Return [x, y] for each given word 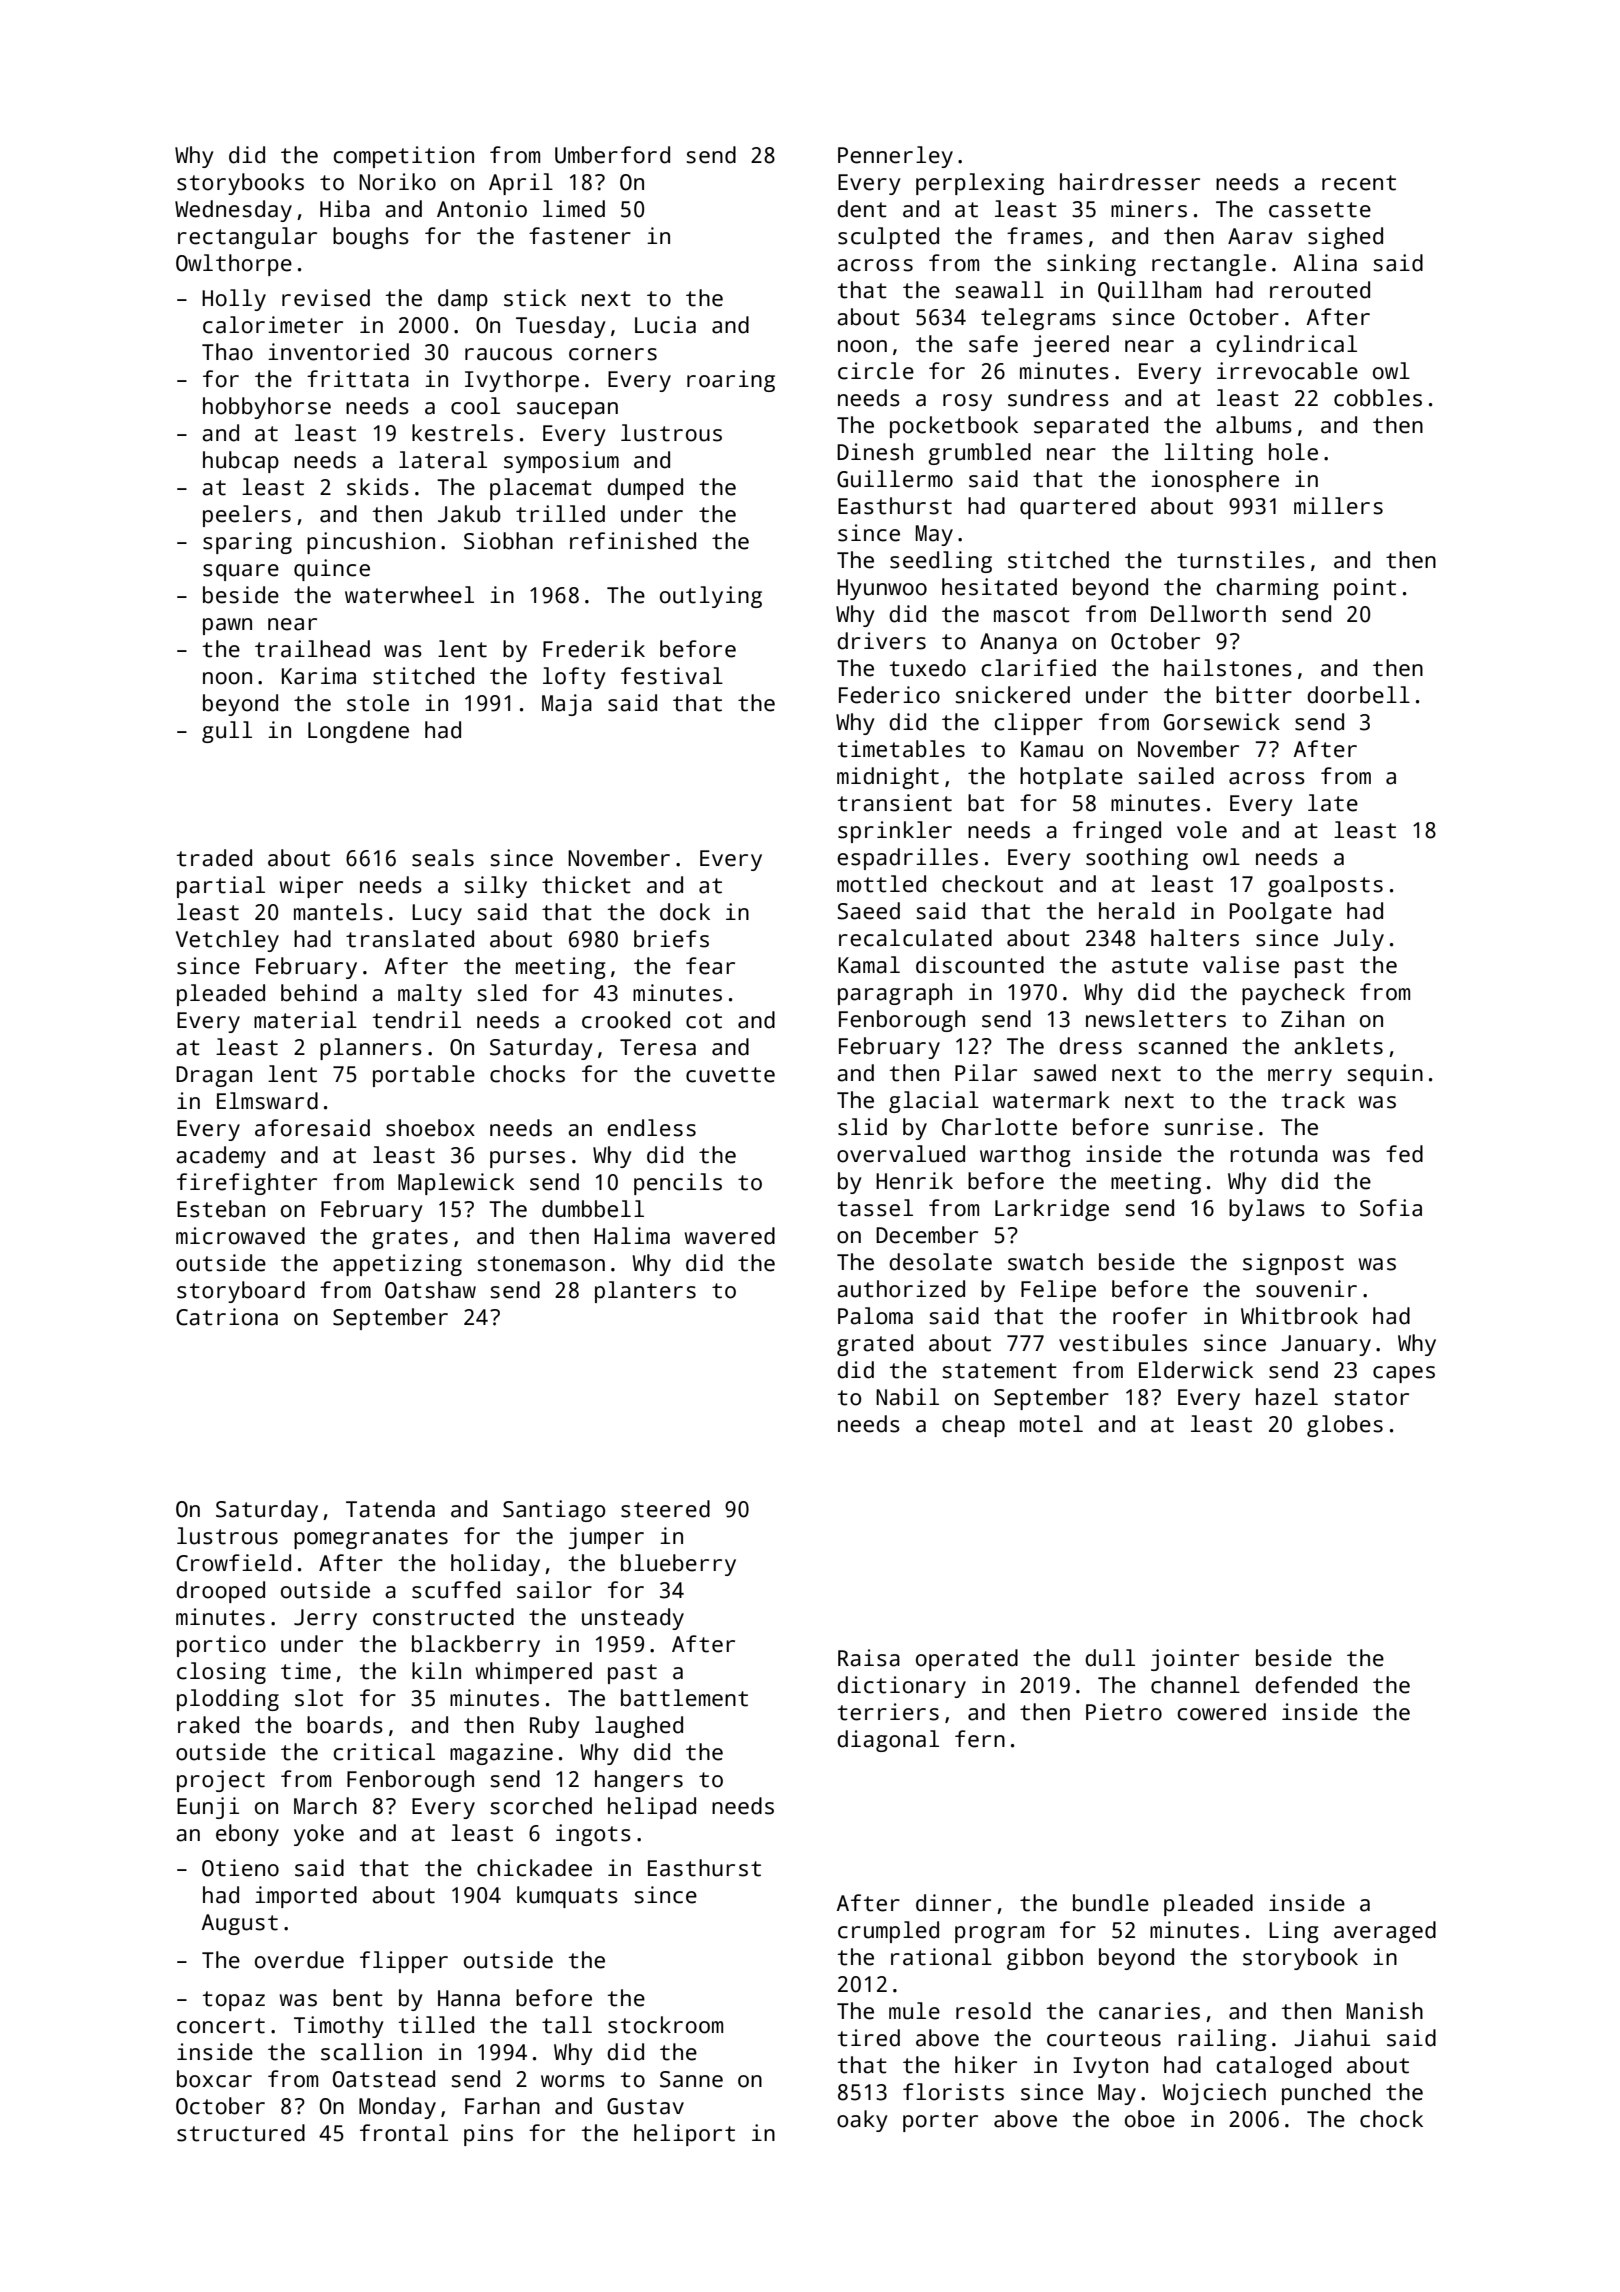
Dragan [214, 1076]
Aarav [1260, 236]
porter [940, 2122]
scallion [371, 2052]
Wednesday [233, 211]
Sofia [1391, 1208]
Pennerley [895, 157]
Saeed [868, 911]
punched [1326, 2094]
